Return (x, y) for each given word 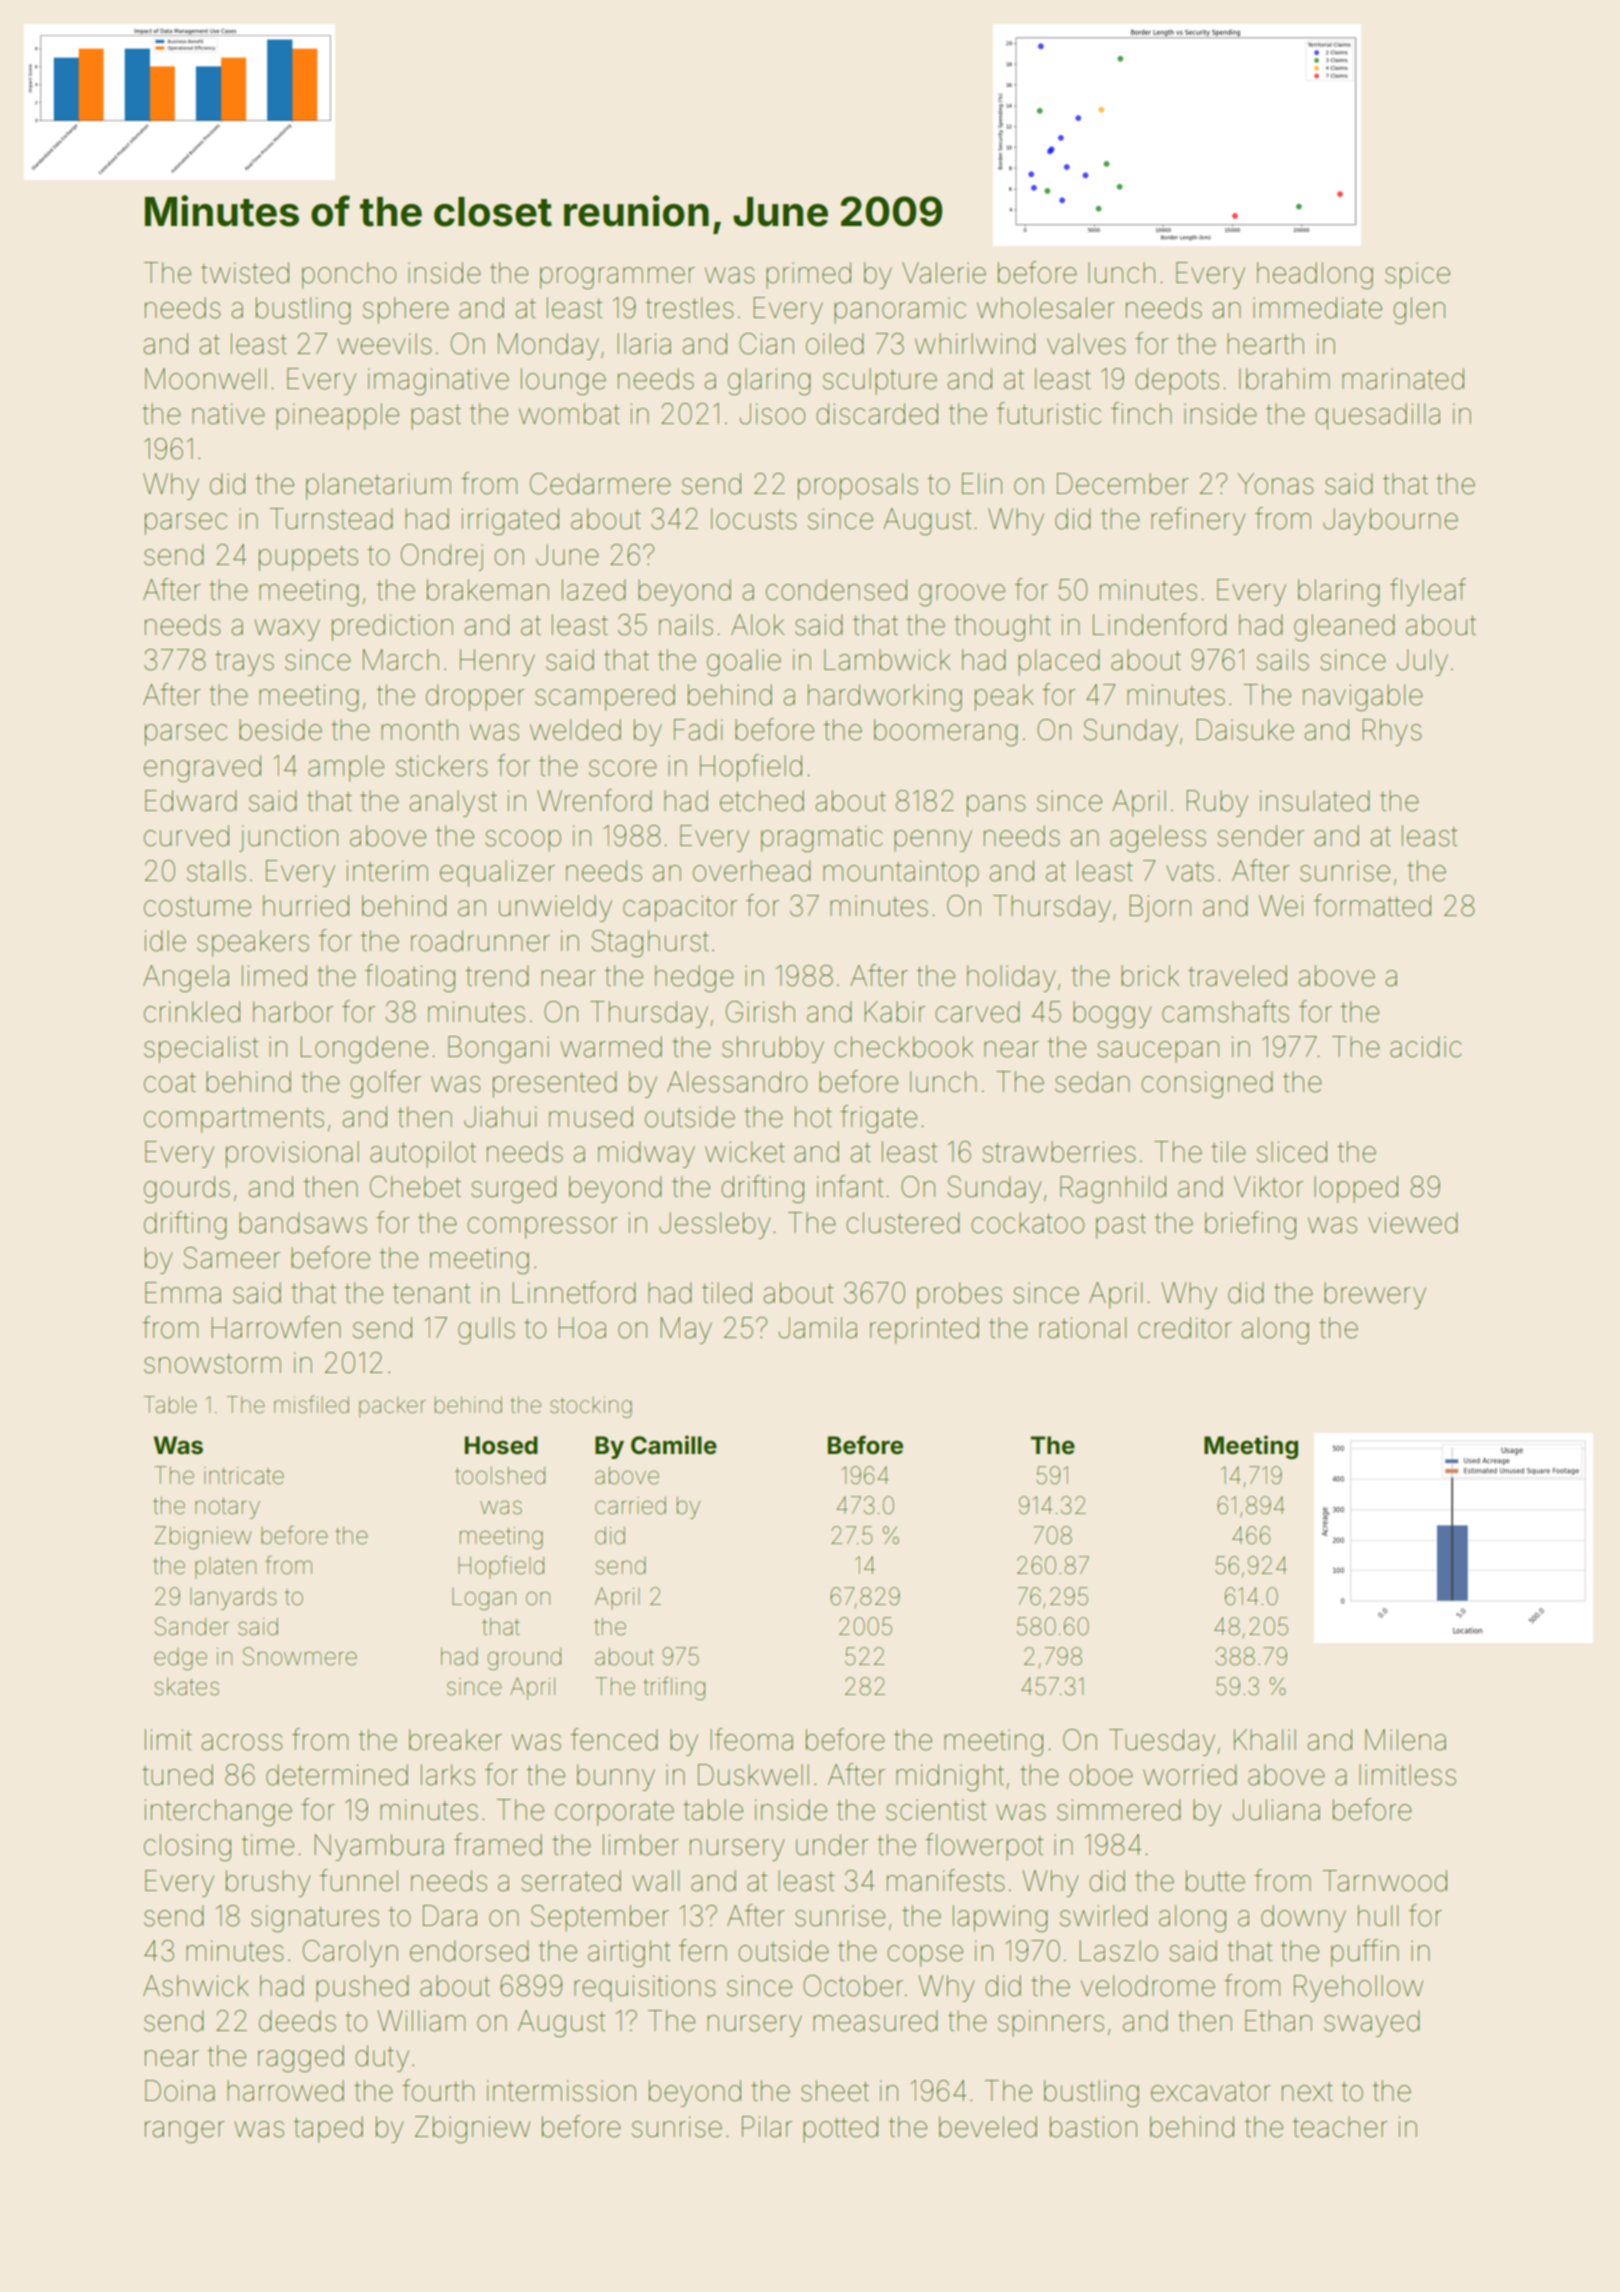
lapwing (1000, 1918)
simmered (1119, 1810)
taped (328, 2129)
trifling (674, 1688)
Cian (766, 344)
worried (1190, 1775)
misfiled (311, 1404)
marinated (1403, 379)
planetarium (378, 486)
